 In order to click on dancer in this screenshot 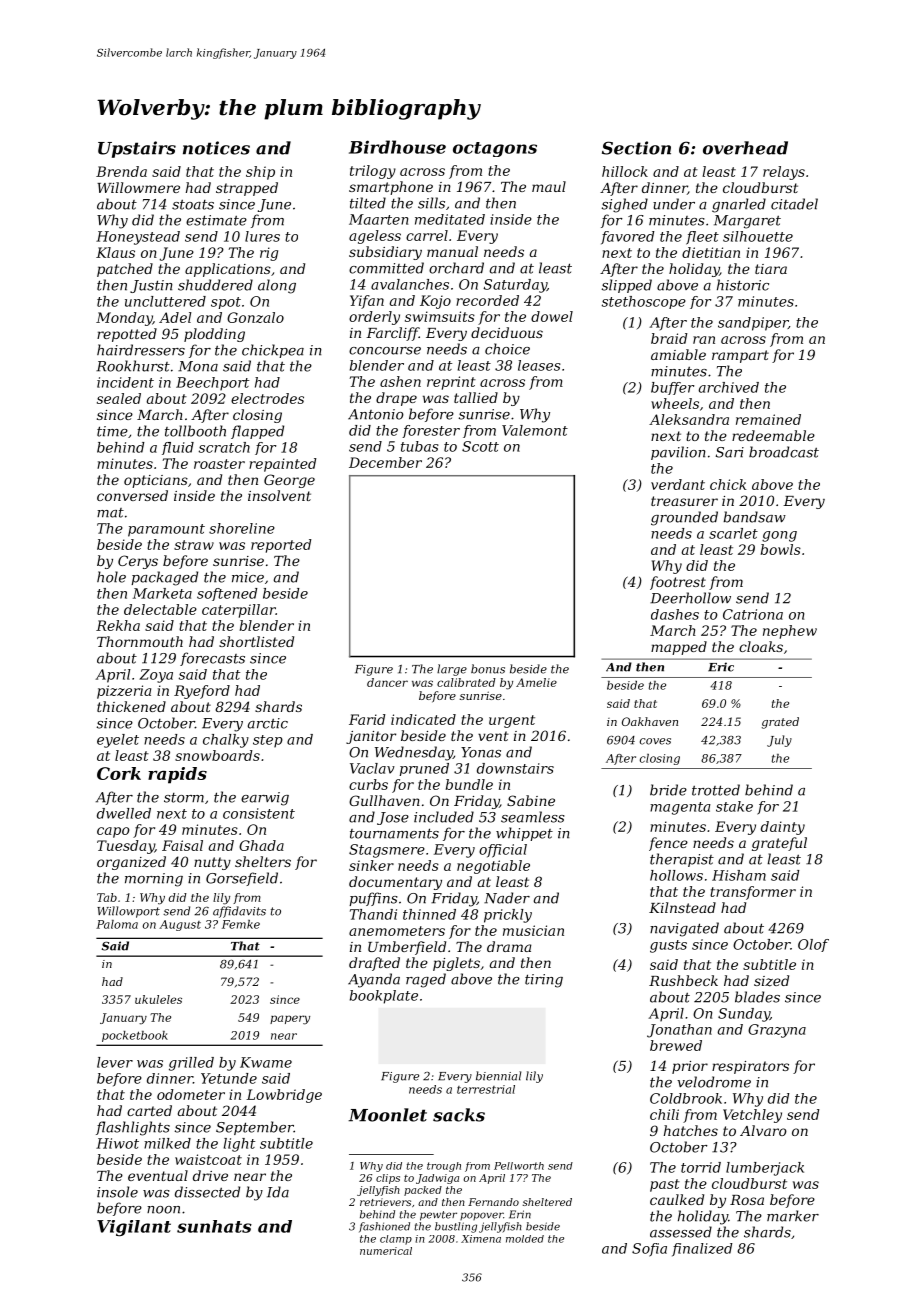, I will do `click(387, 682)`.
